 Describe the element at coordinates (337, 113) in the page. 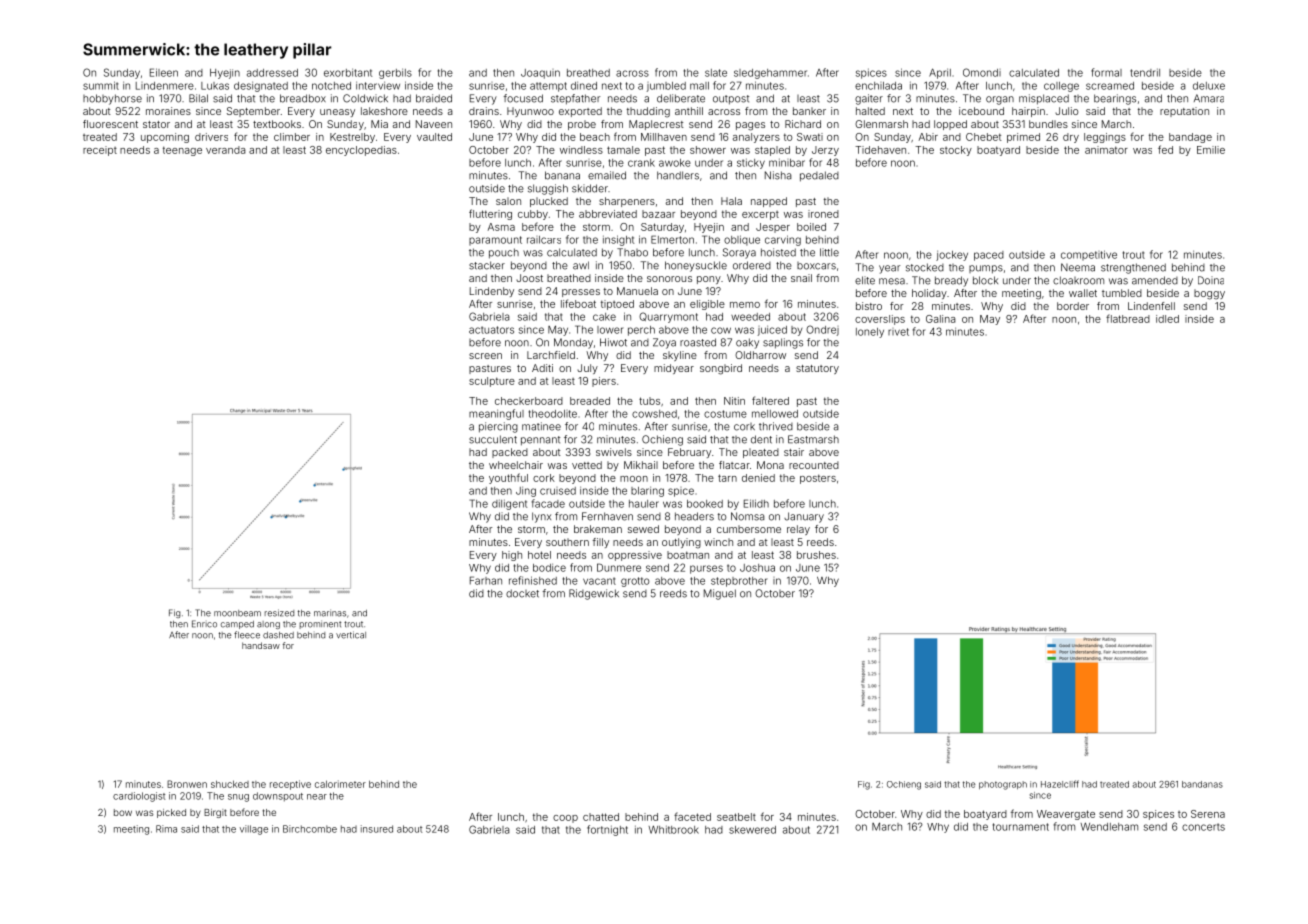

I see `uneasy` at that location.
